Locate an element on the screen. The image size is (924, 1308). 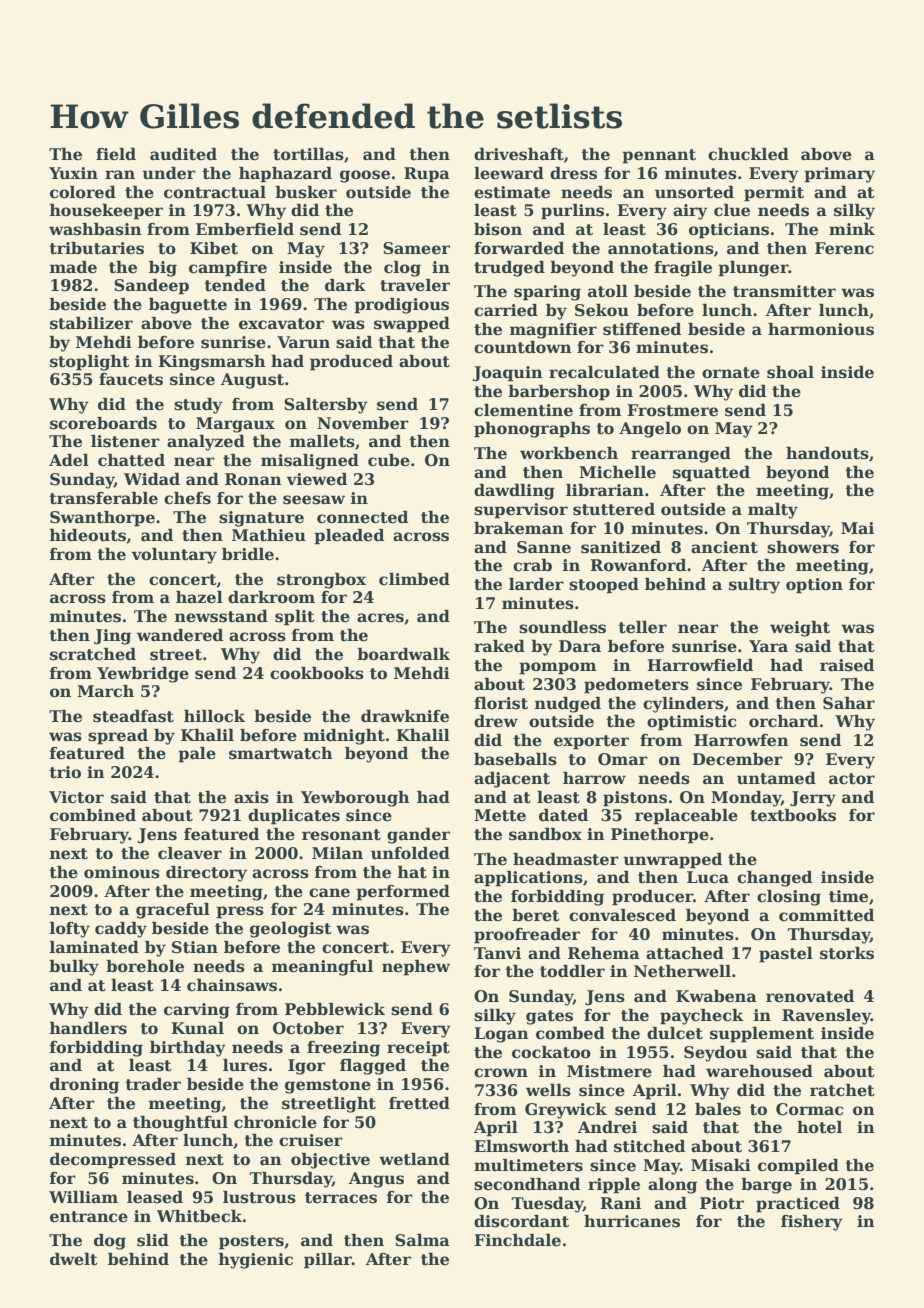
housekeeper is located at coordinates (106, 212).
